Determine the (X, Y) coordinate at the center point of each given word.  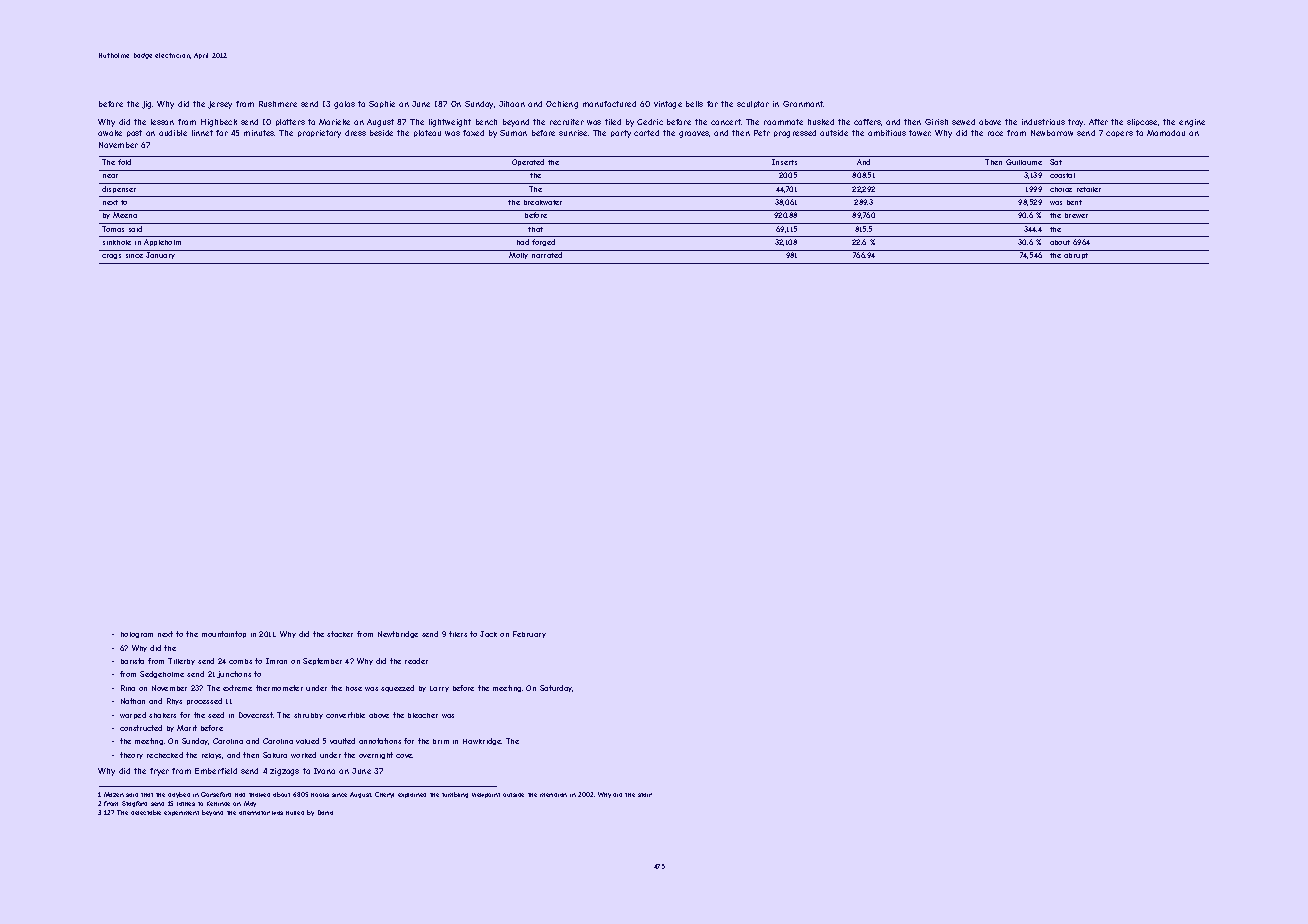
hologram (137, 635)
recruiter (567, 122)
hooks (320, 795)
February (529, 634)
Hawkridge (482, 741)
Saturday (556, 688)
